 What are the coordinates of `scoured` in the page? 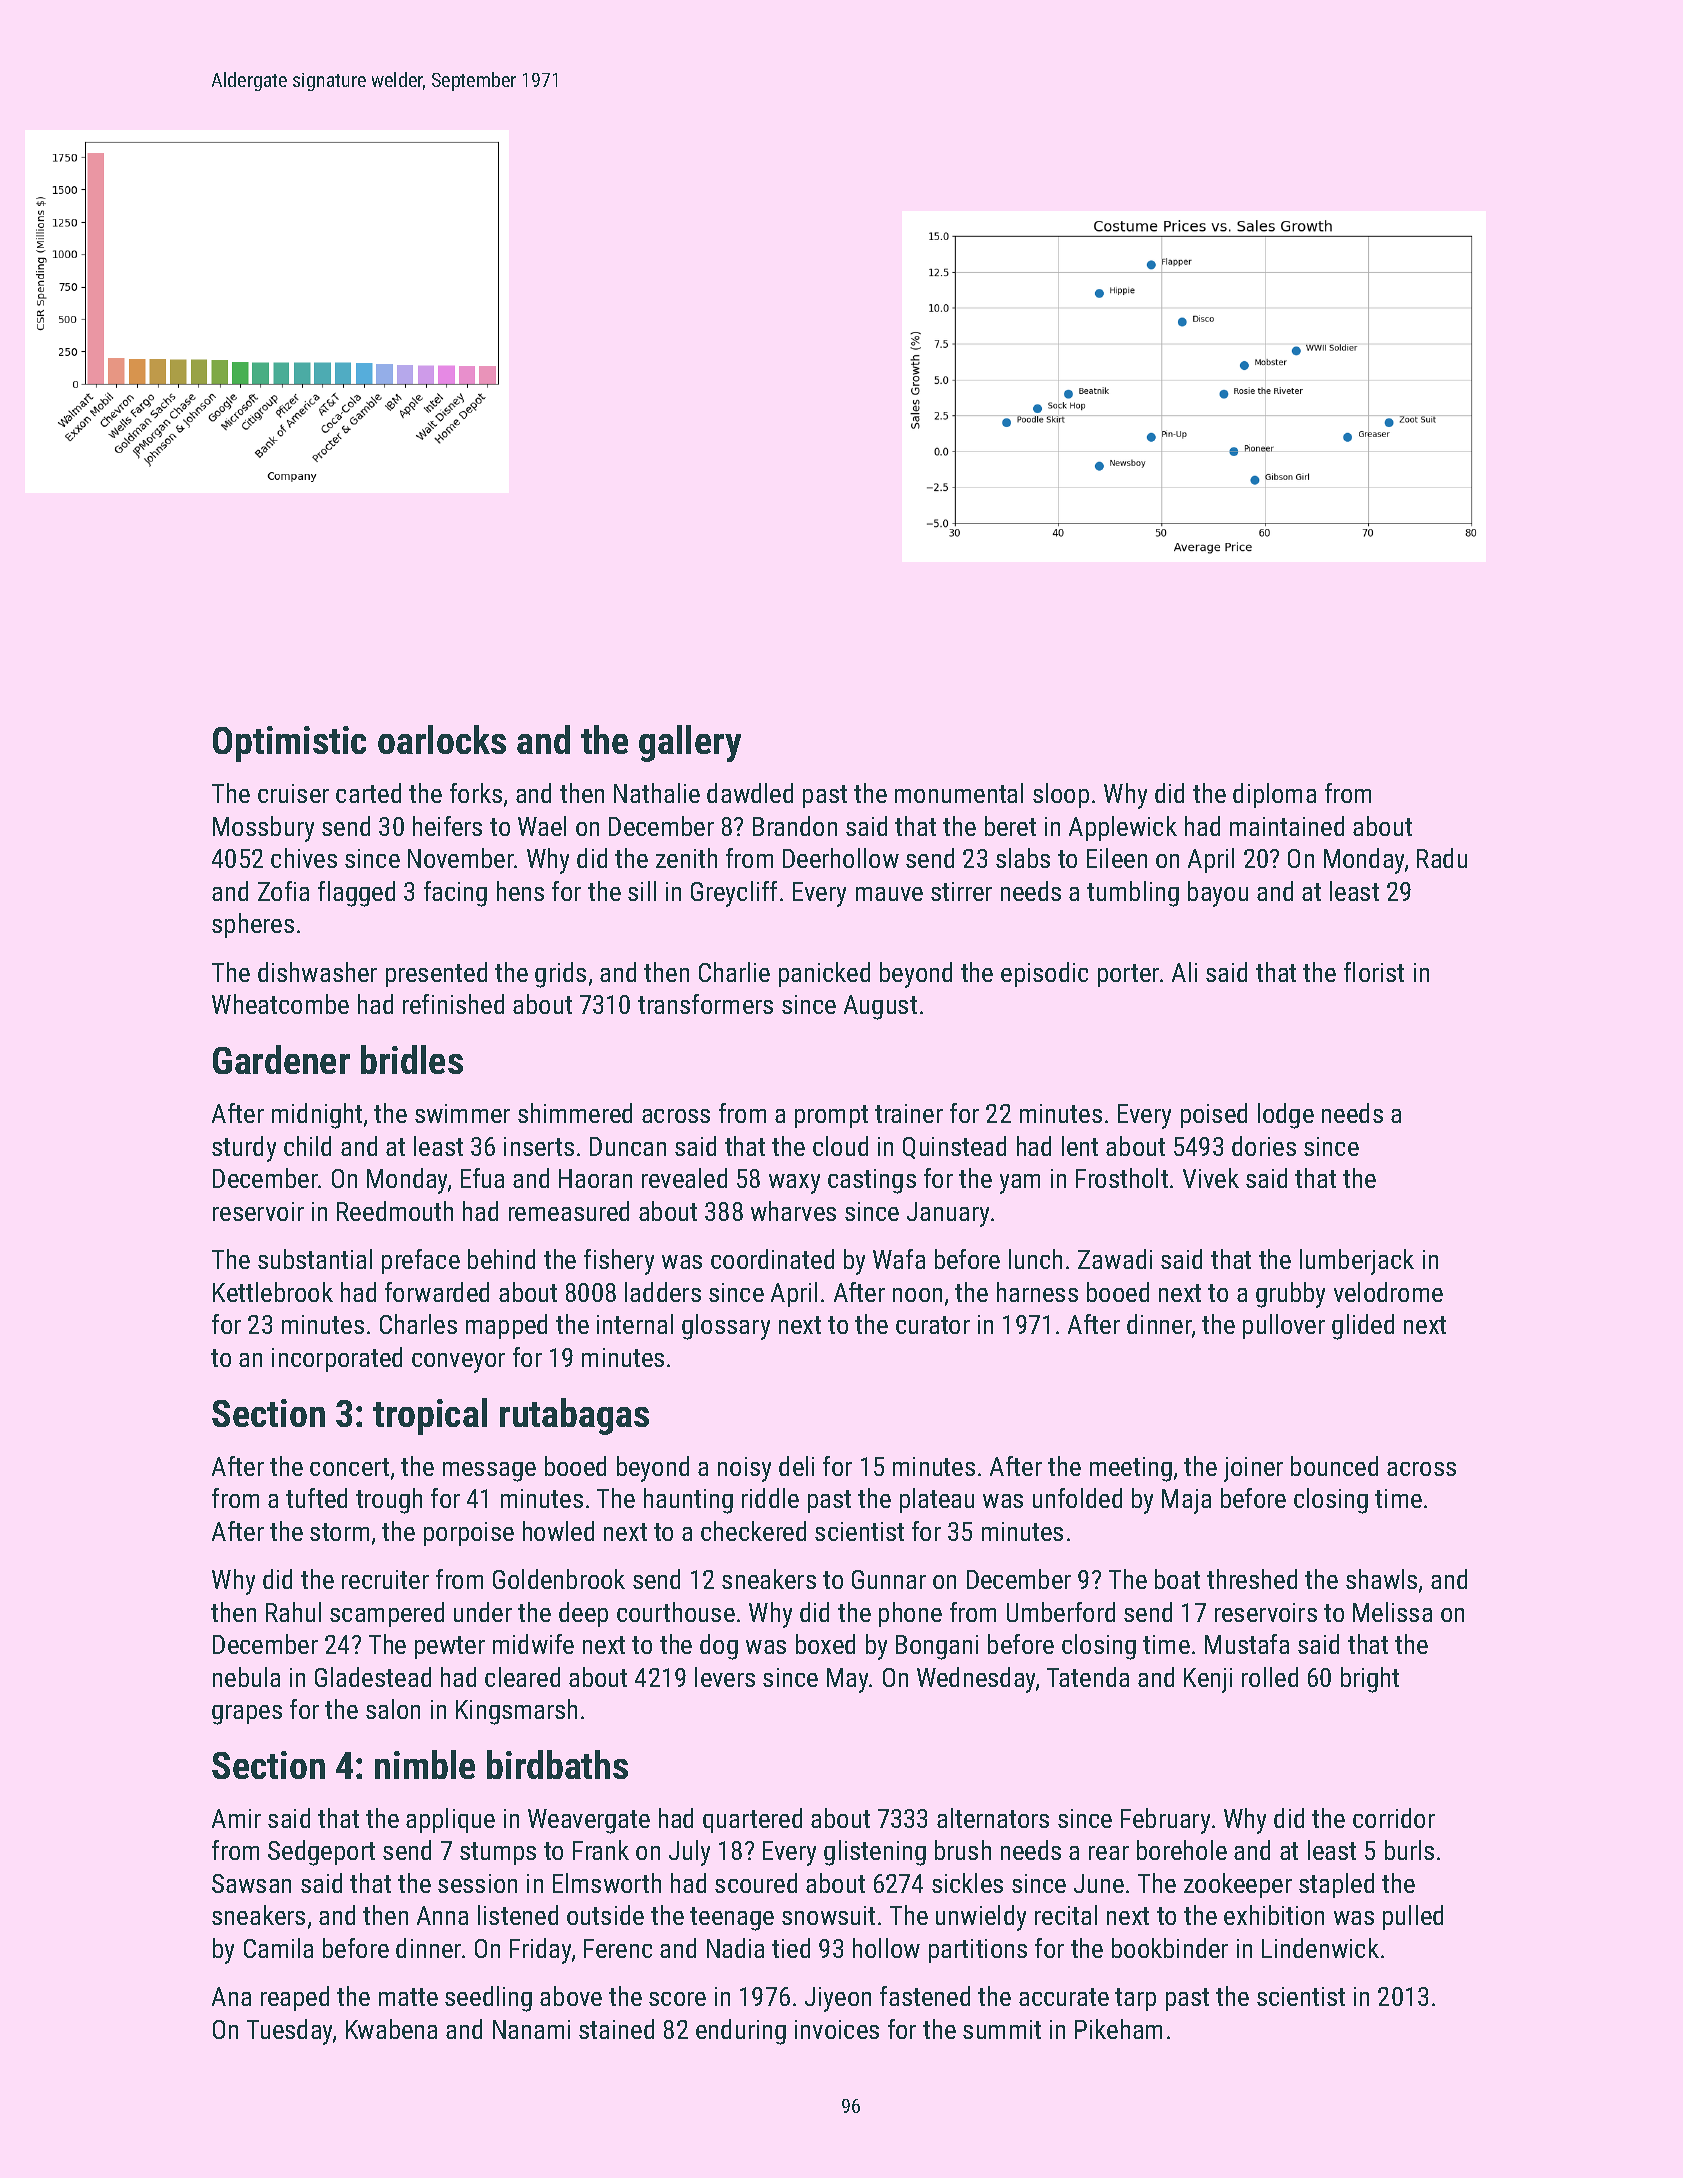 It's located at (756, 1883).
